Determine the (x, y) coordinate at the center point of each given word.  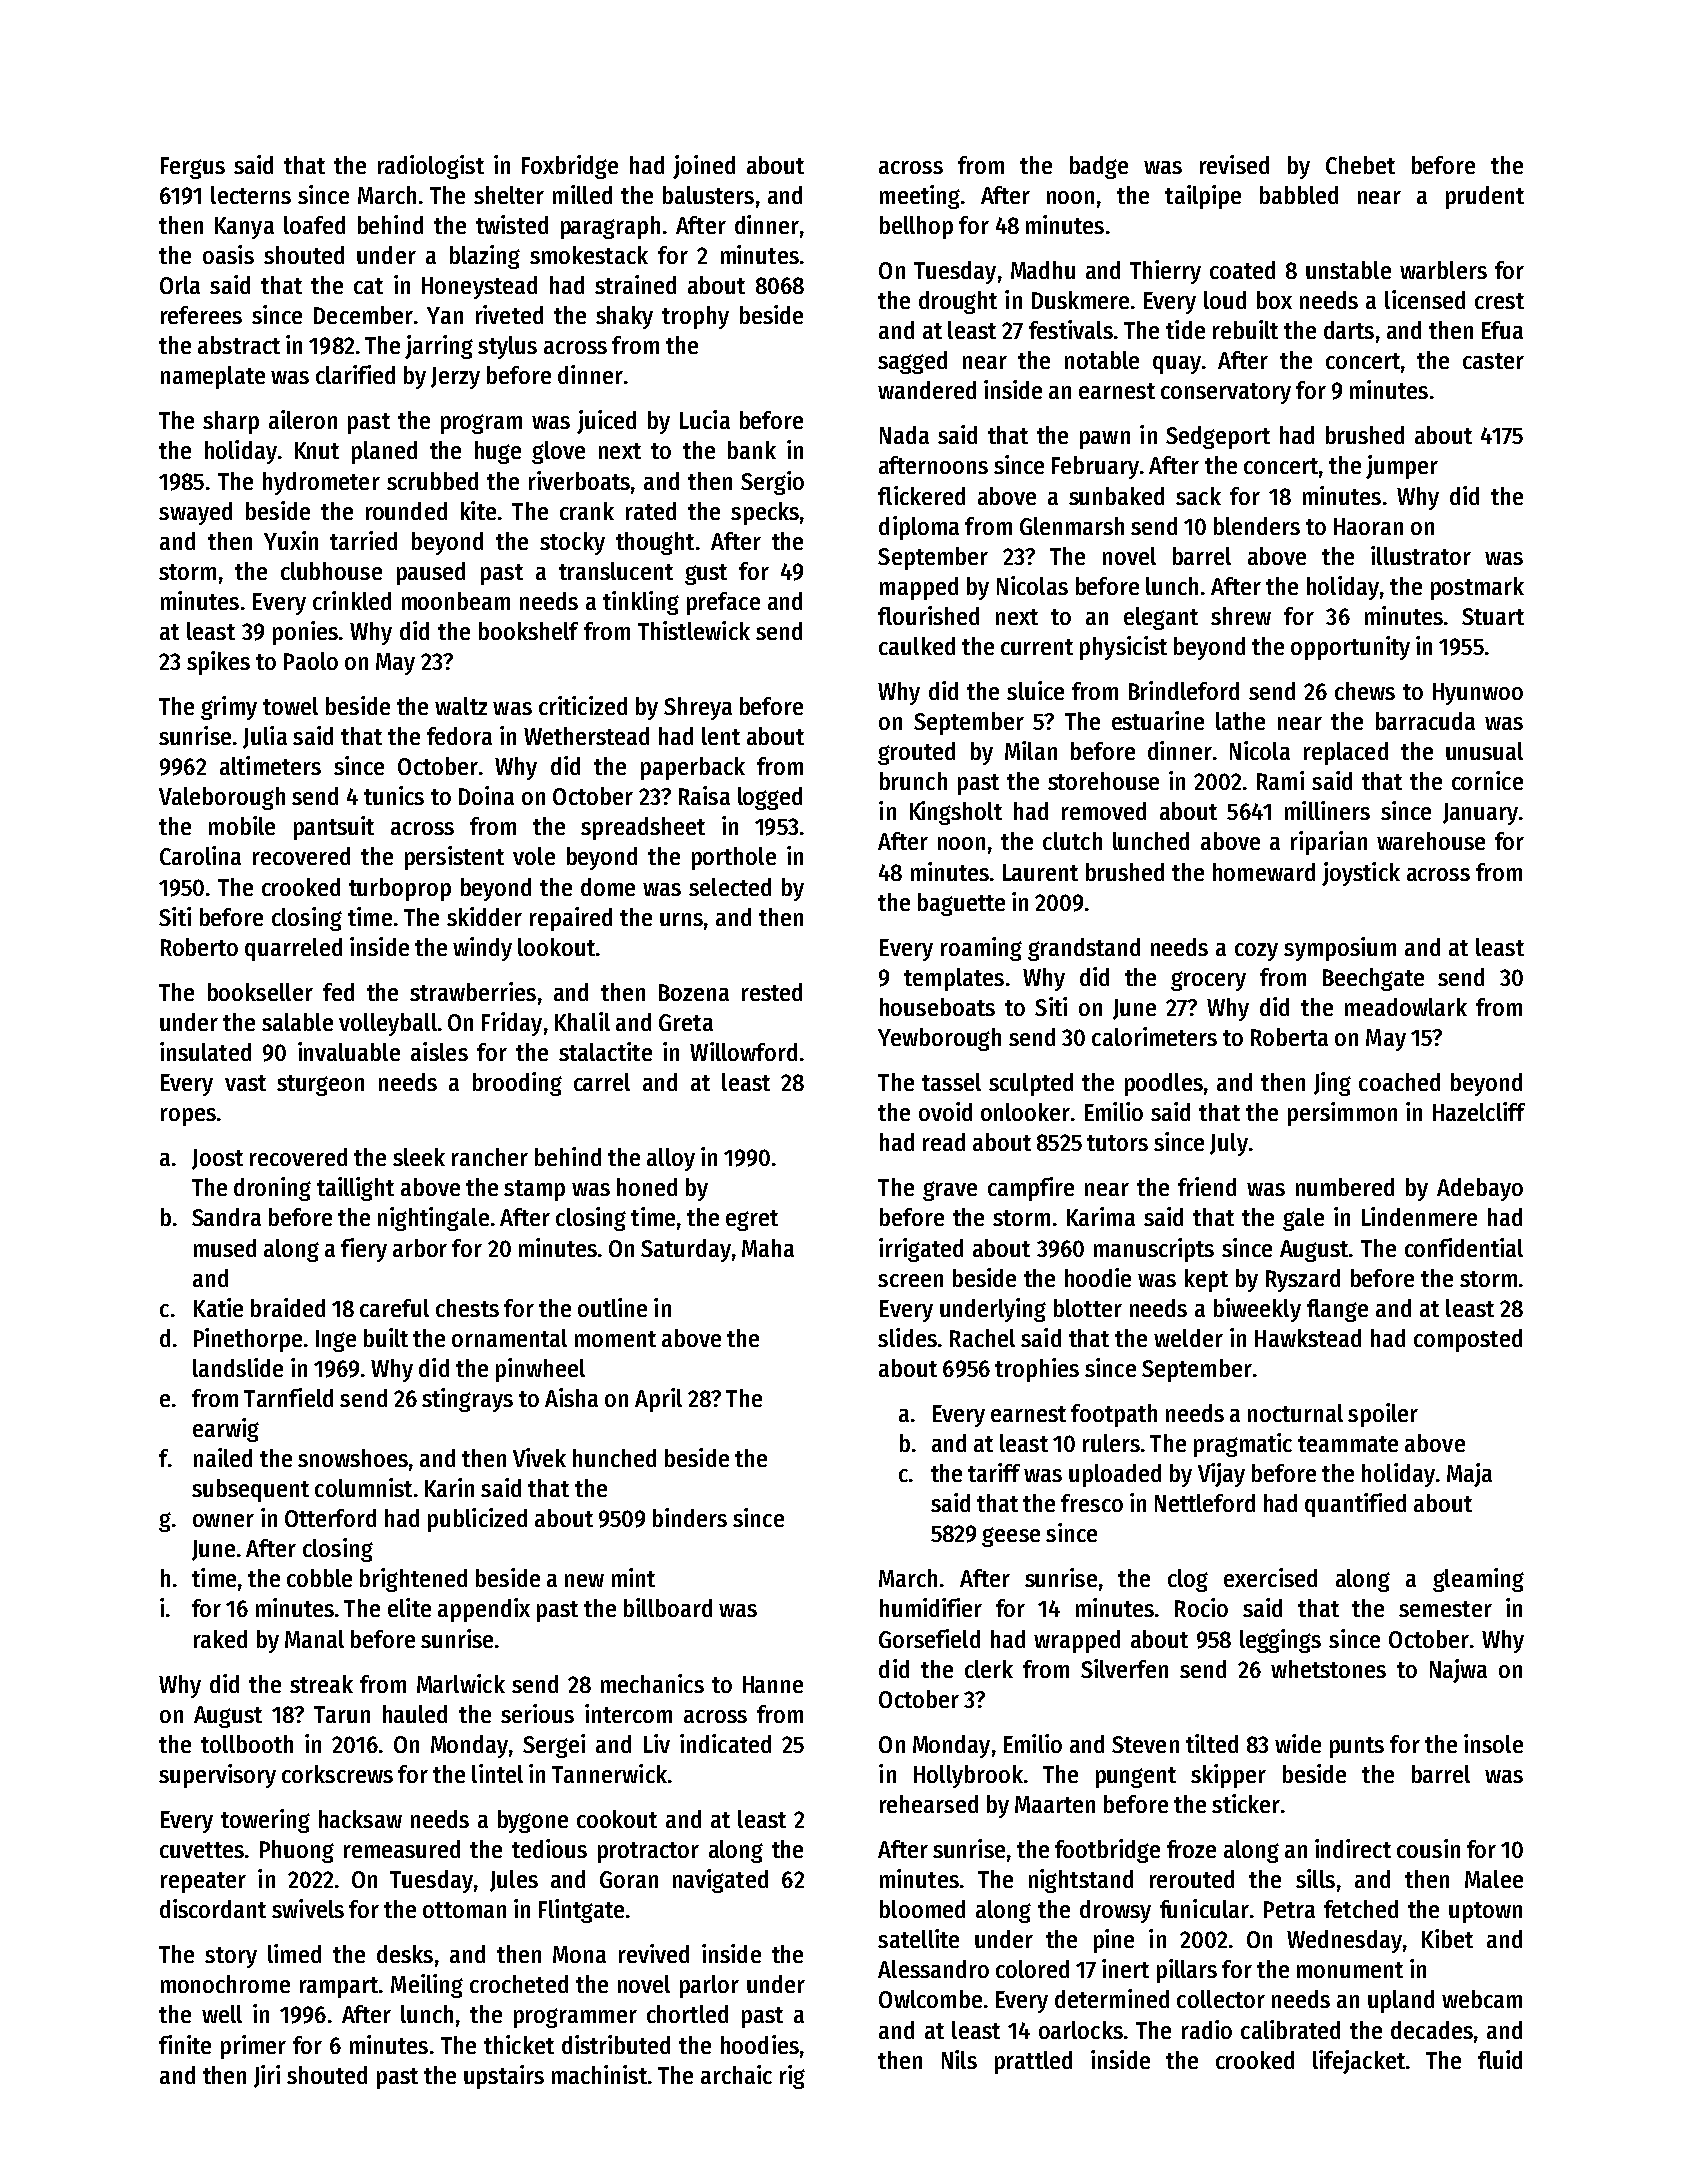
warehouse (1431, 841)
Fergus (193, 168)
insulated (205, 1051)
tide (1185, 329)
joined (704, 167)
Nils (959, 2059)
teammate (1348, 1444)
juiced (606, 422)
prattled (1033, 2062)
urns (681, 919)
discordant (213, 1908)
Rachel (982, 1338)
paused (431, 573)
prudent (1485, 197)
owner (223, 1520)
